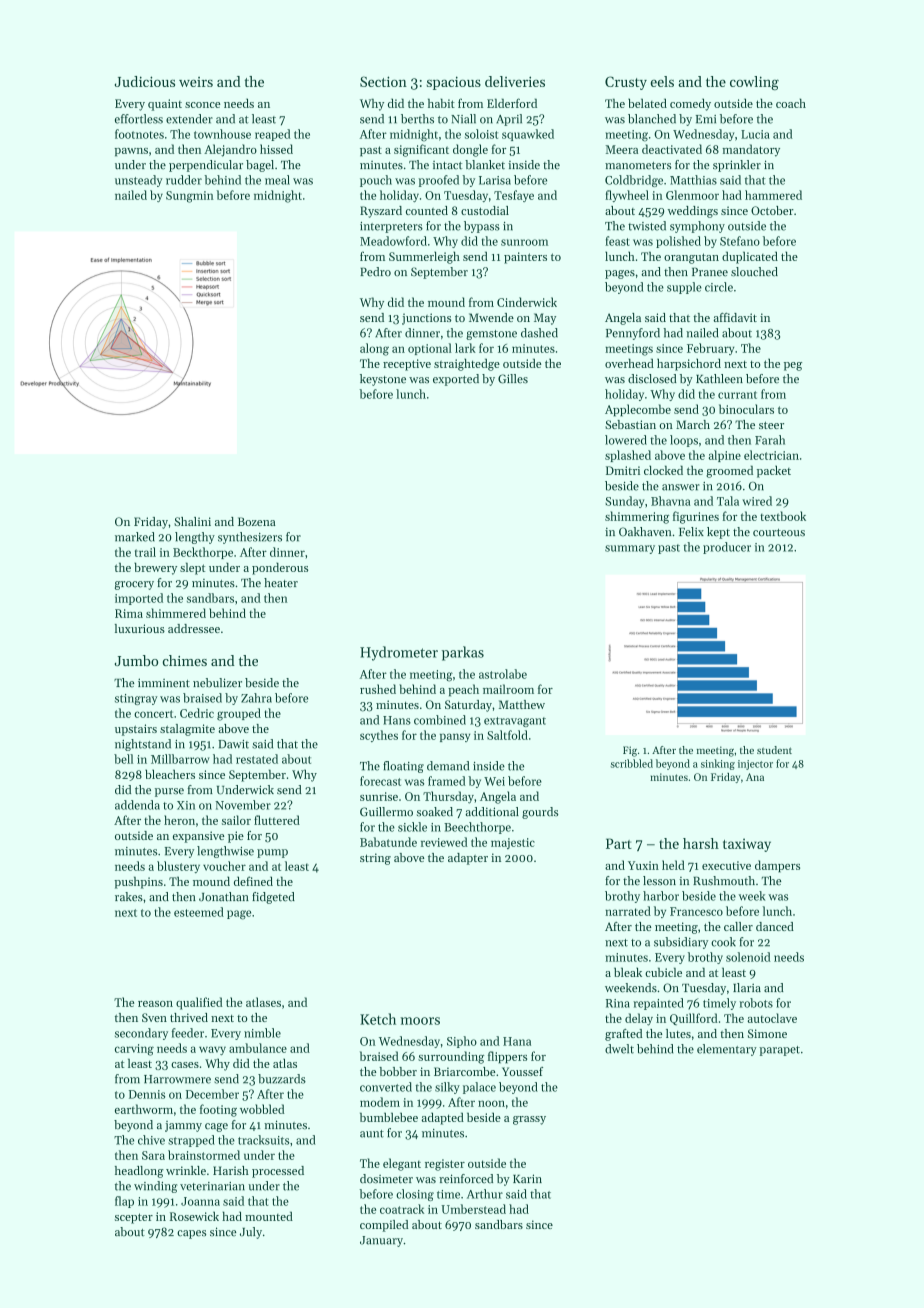 The height and width of the screenshot is (1308, 924). Describe the element at coordinates (779, 1051) in the screenshot. I see `parapet` at that location.
